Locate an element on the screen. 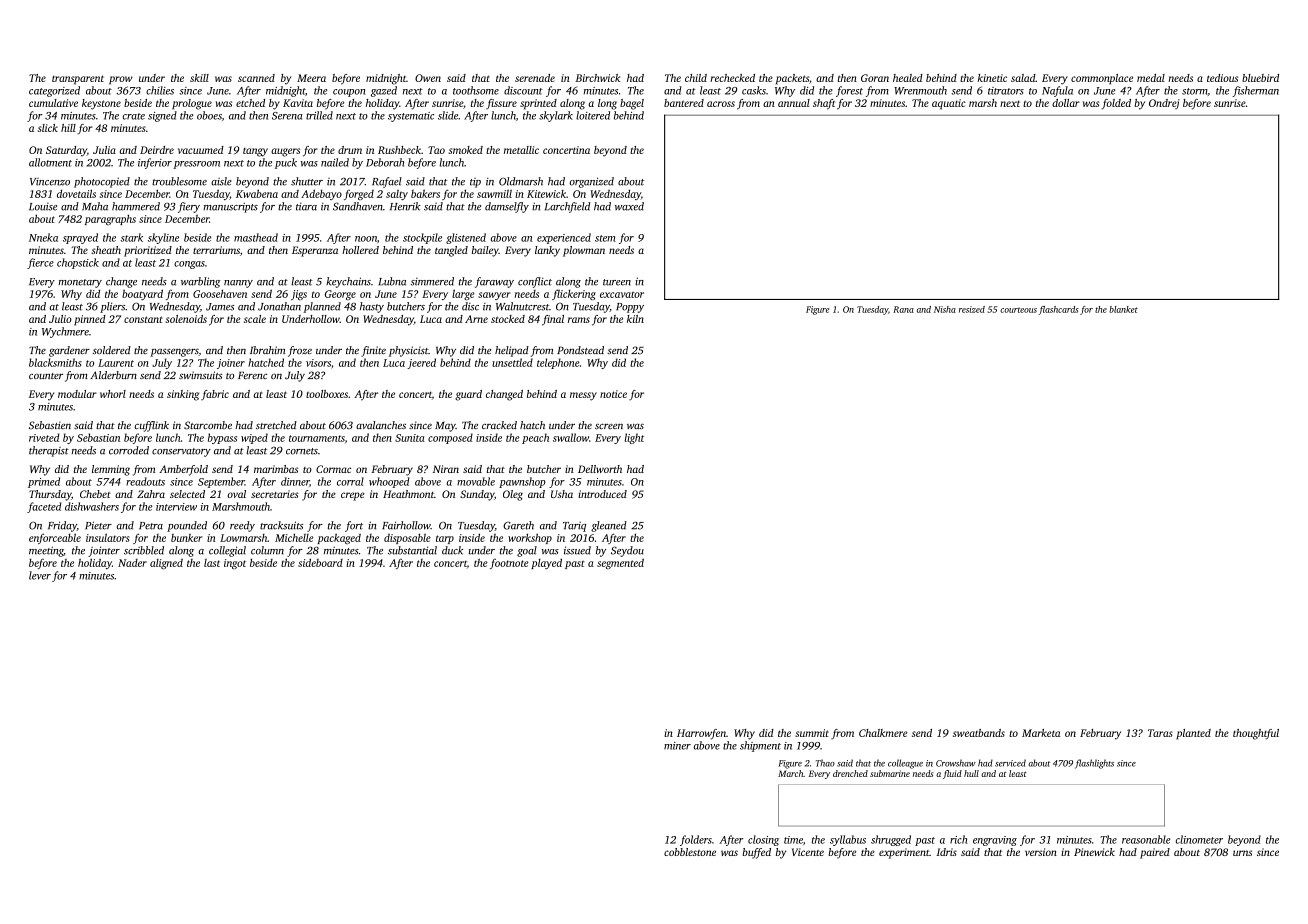 The height and width of the screenshot is (924, 1308). Dellworth is located at coordinates (600, 469).
